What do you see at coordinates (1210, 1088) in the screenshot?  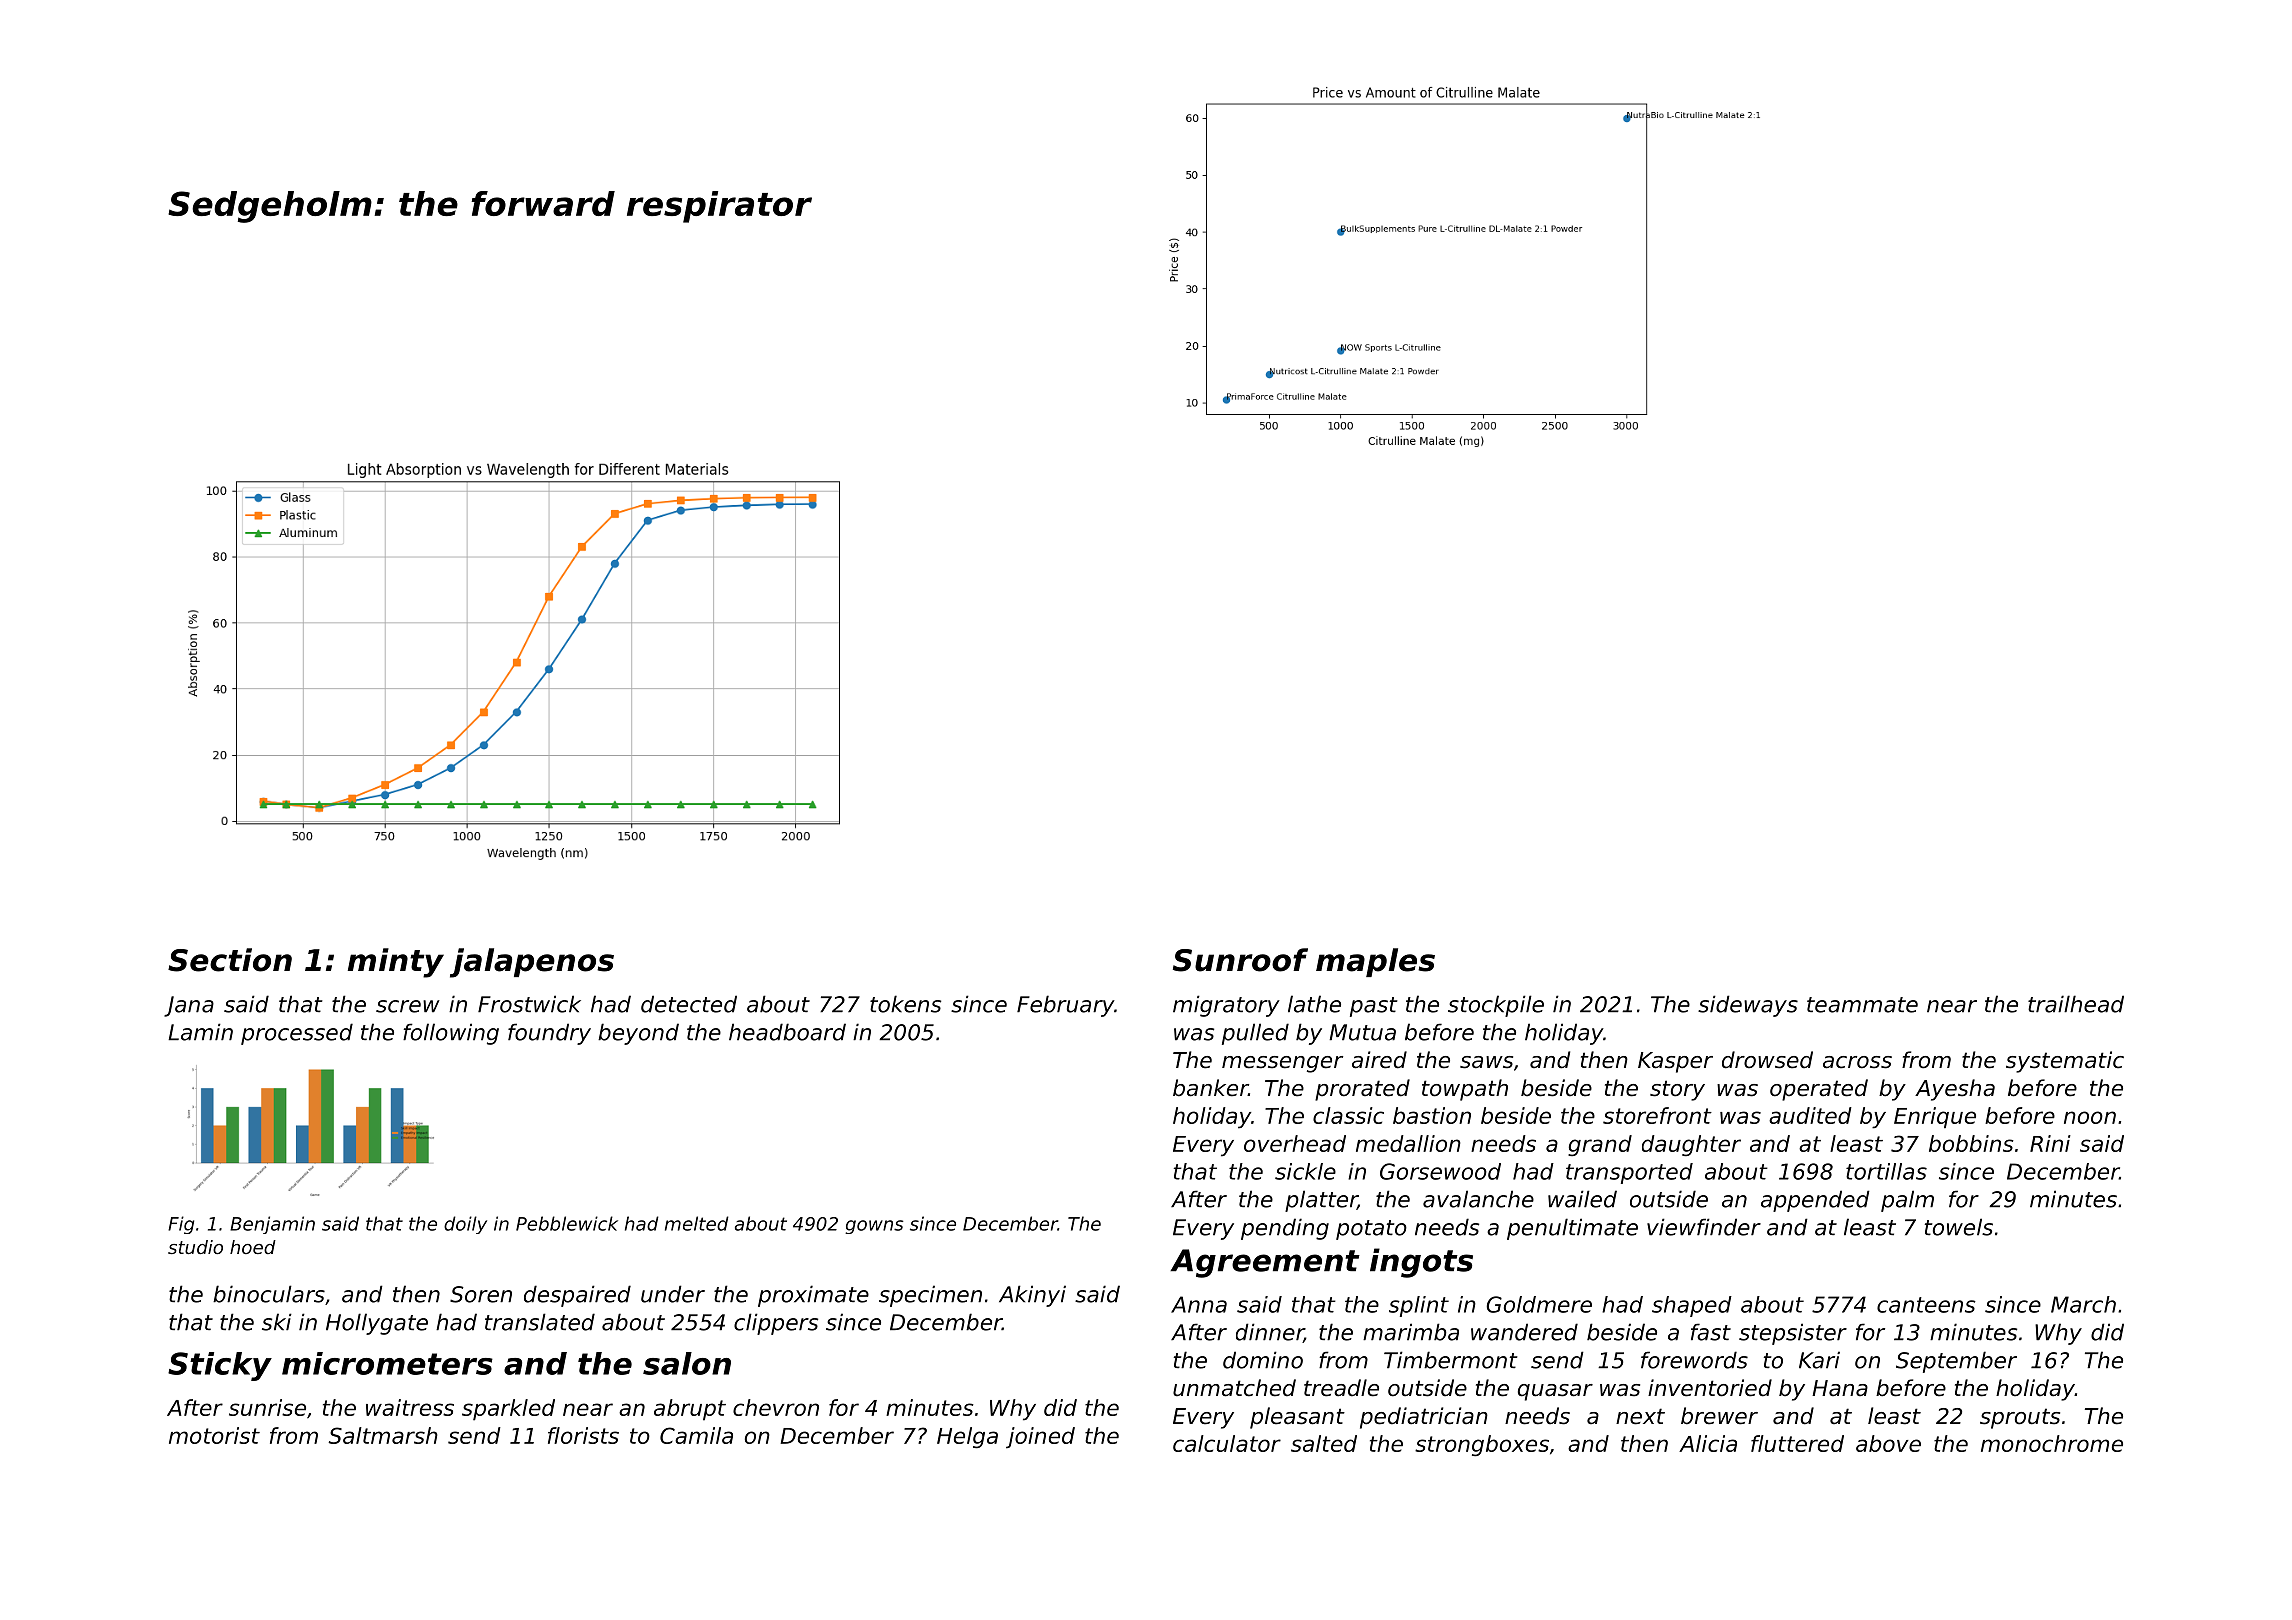 I see `banker` at bounding box center [1210, 1088].
